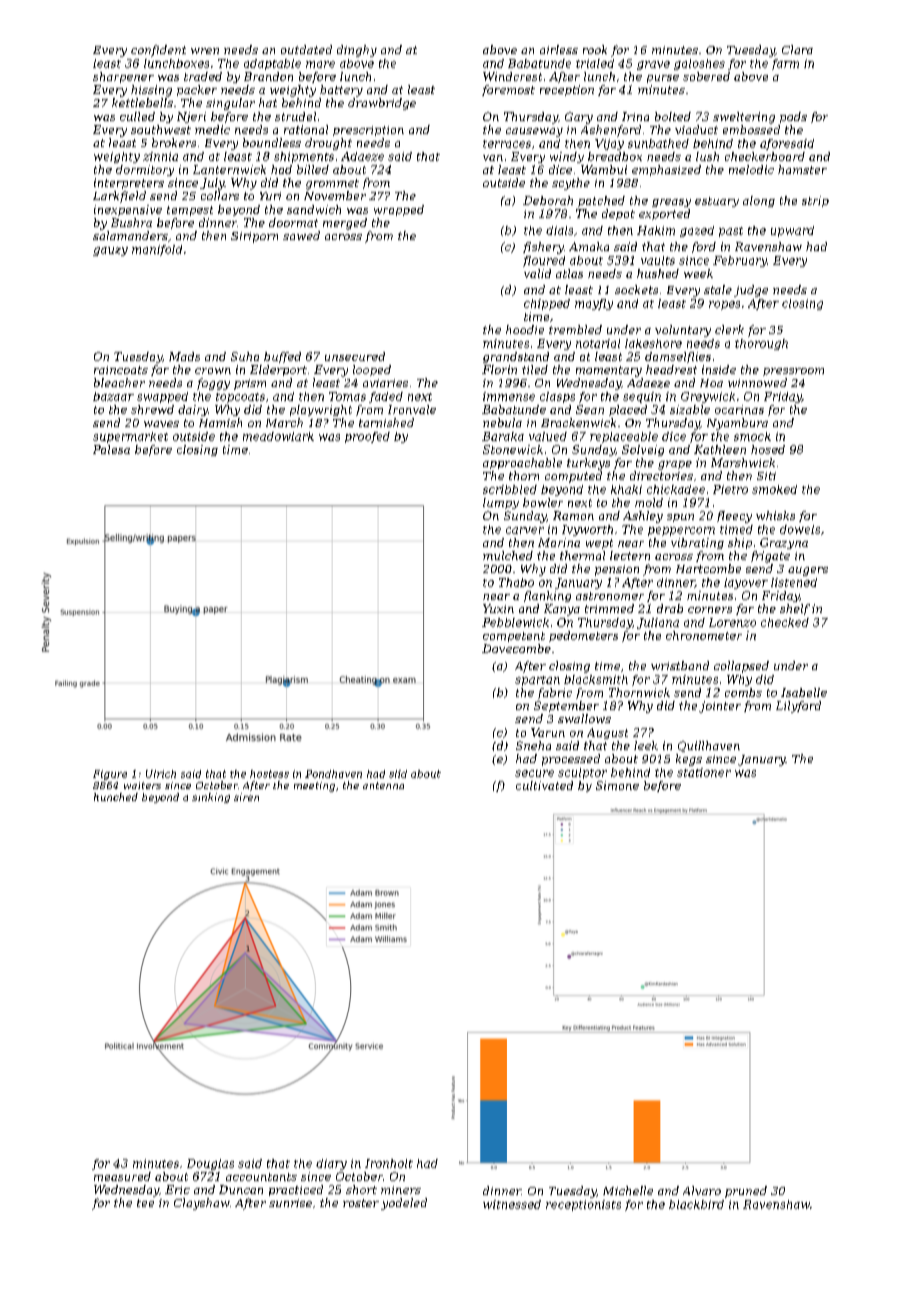  I want to click on aviaries, so click(385, 383).
